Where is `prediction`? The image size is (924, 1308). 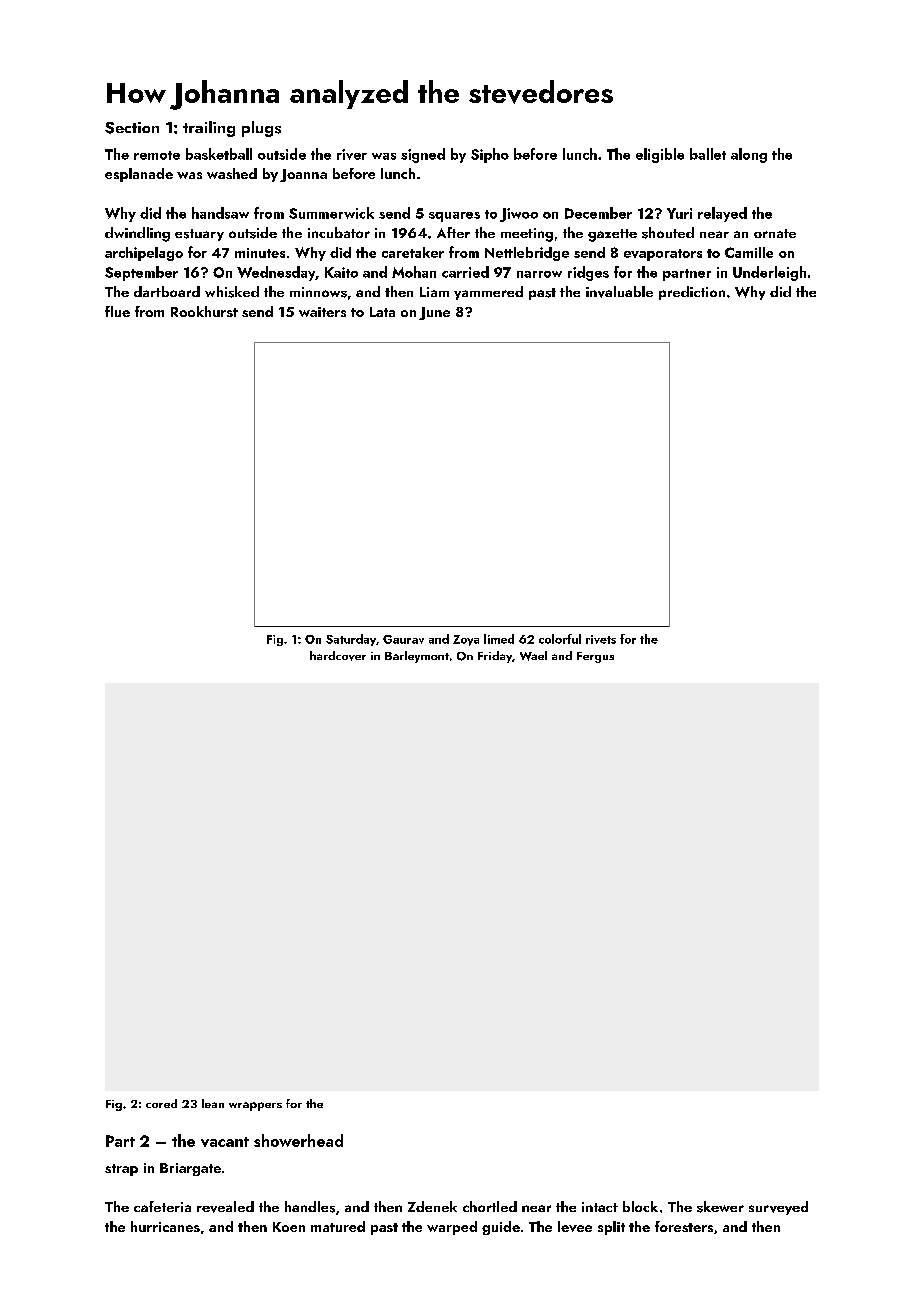
prediction is located at coordinates (692, 293).
